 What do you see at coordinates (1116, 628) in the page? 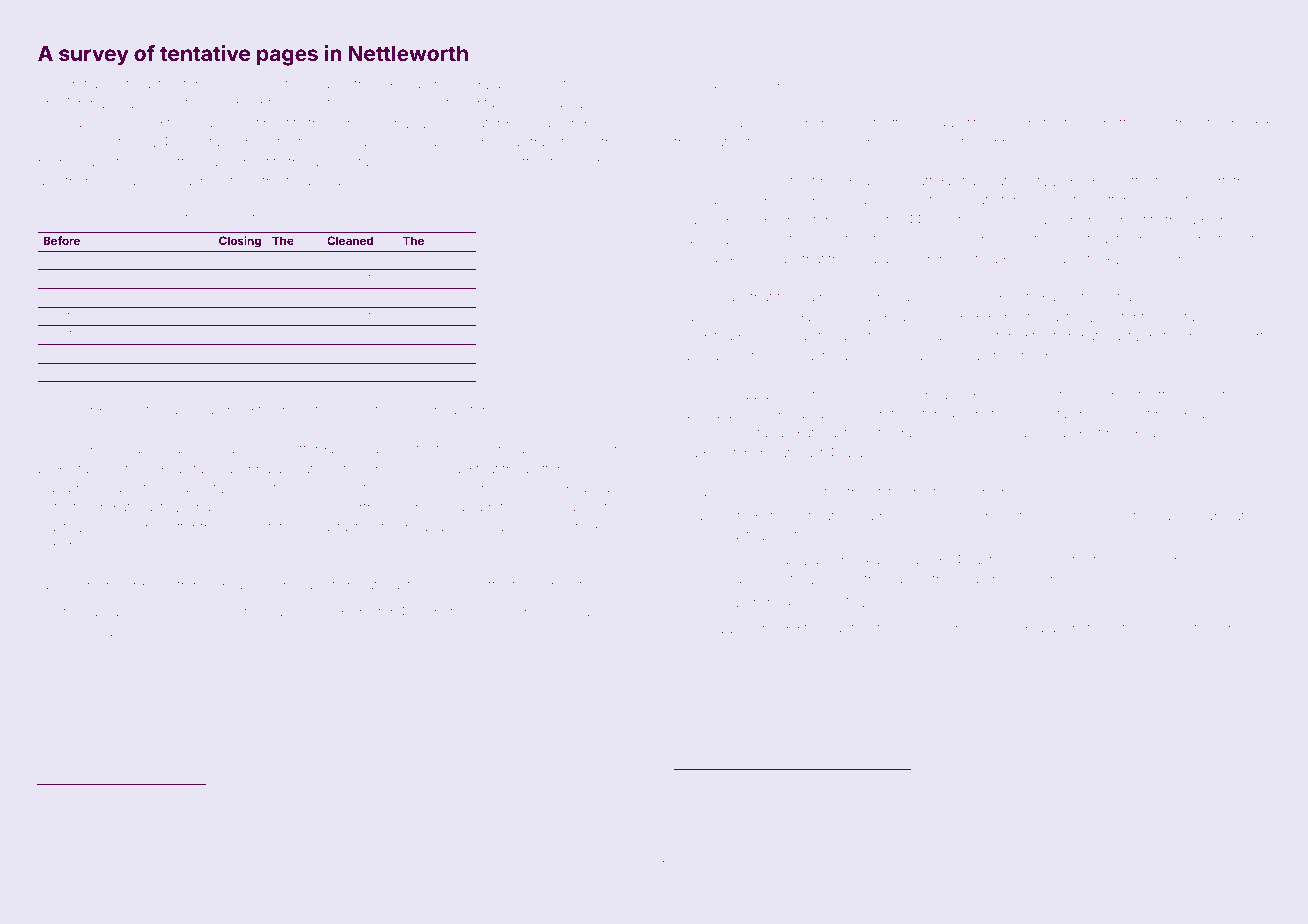
I see `Piotr` at bounding box center [1116, 628].
